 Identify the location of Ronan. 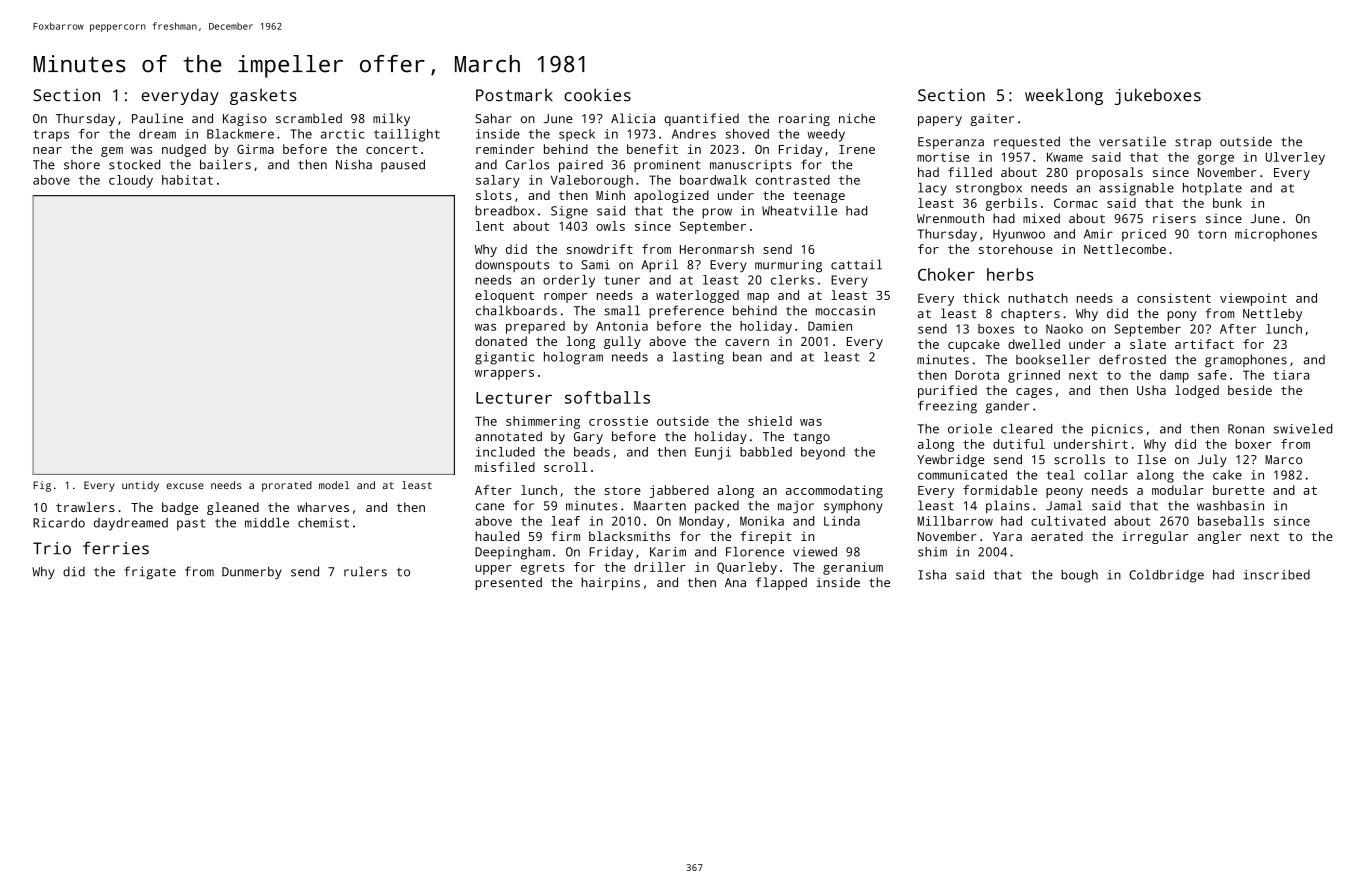
(1246, 429).
